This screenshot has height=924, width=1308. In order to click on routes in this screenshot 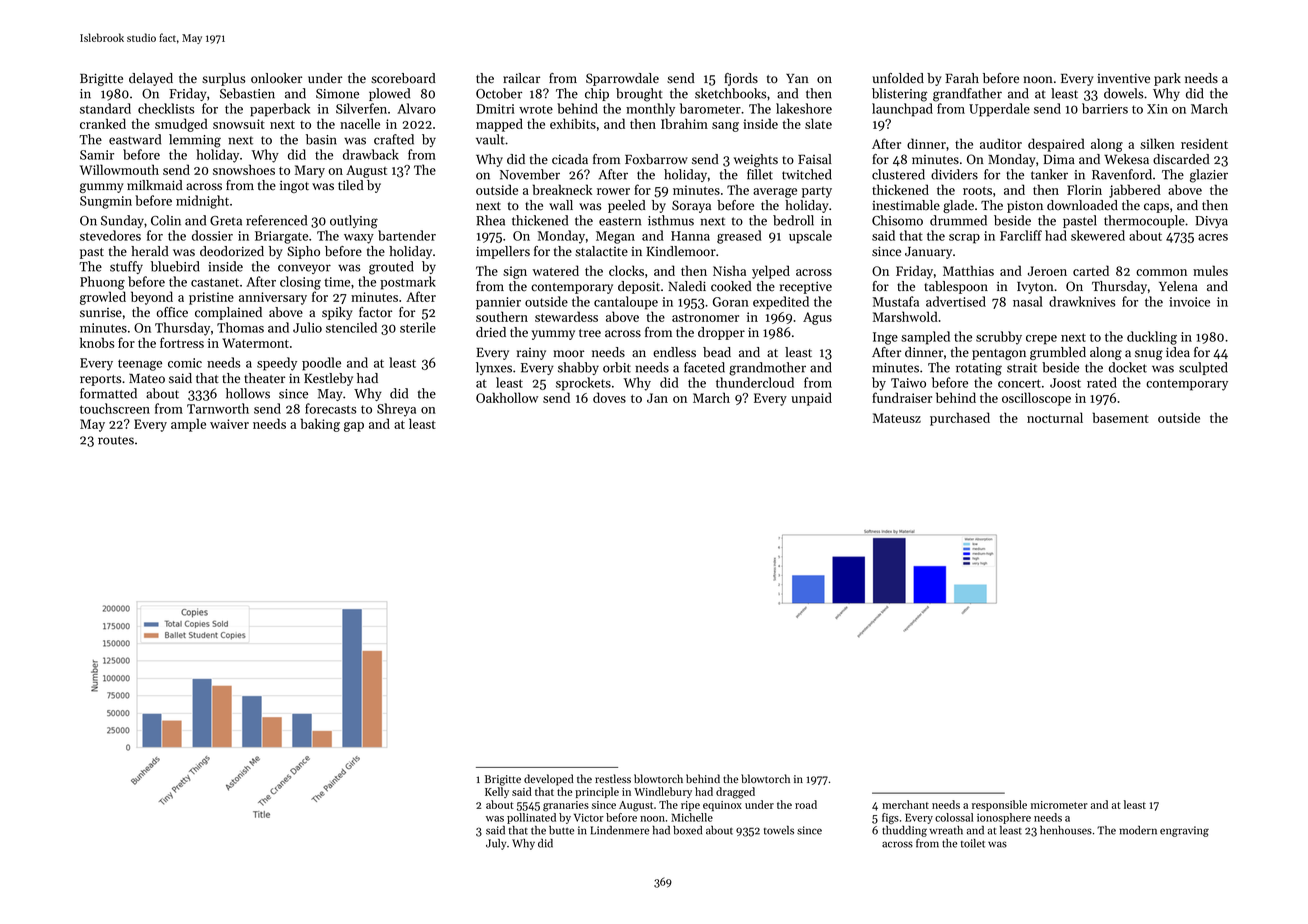, I will do `click(116, 440)`.
